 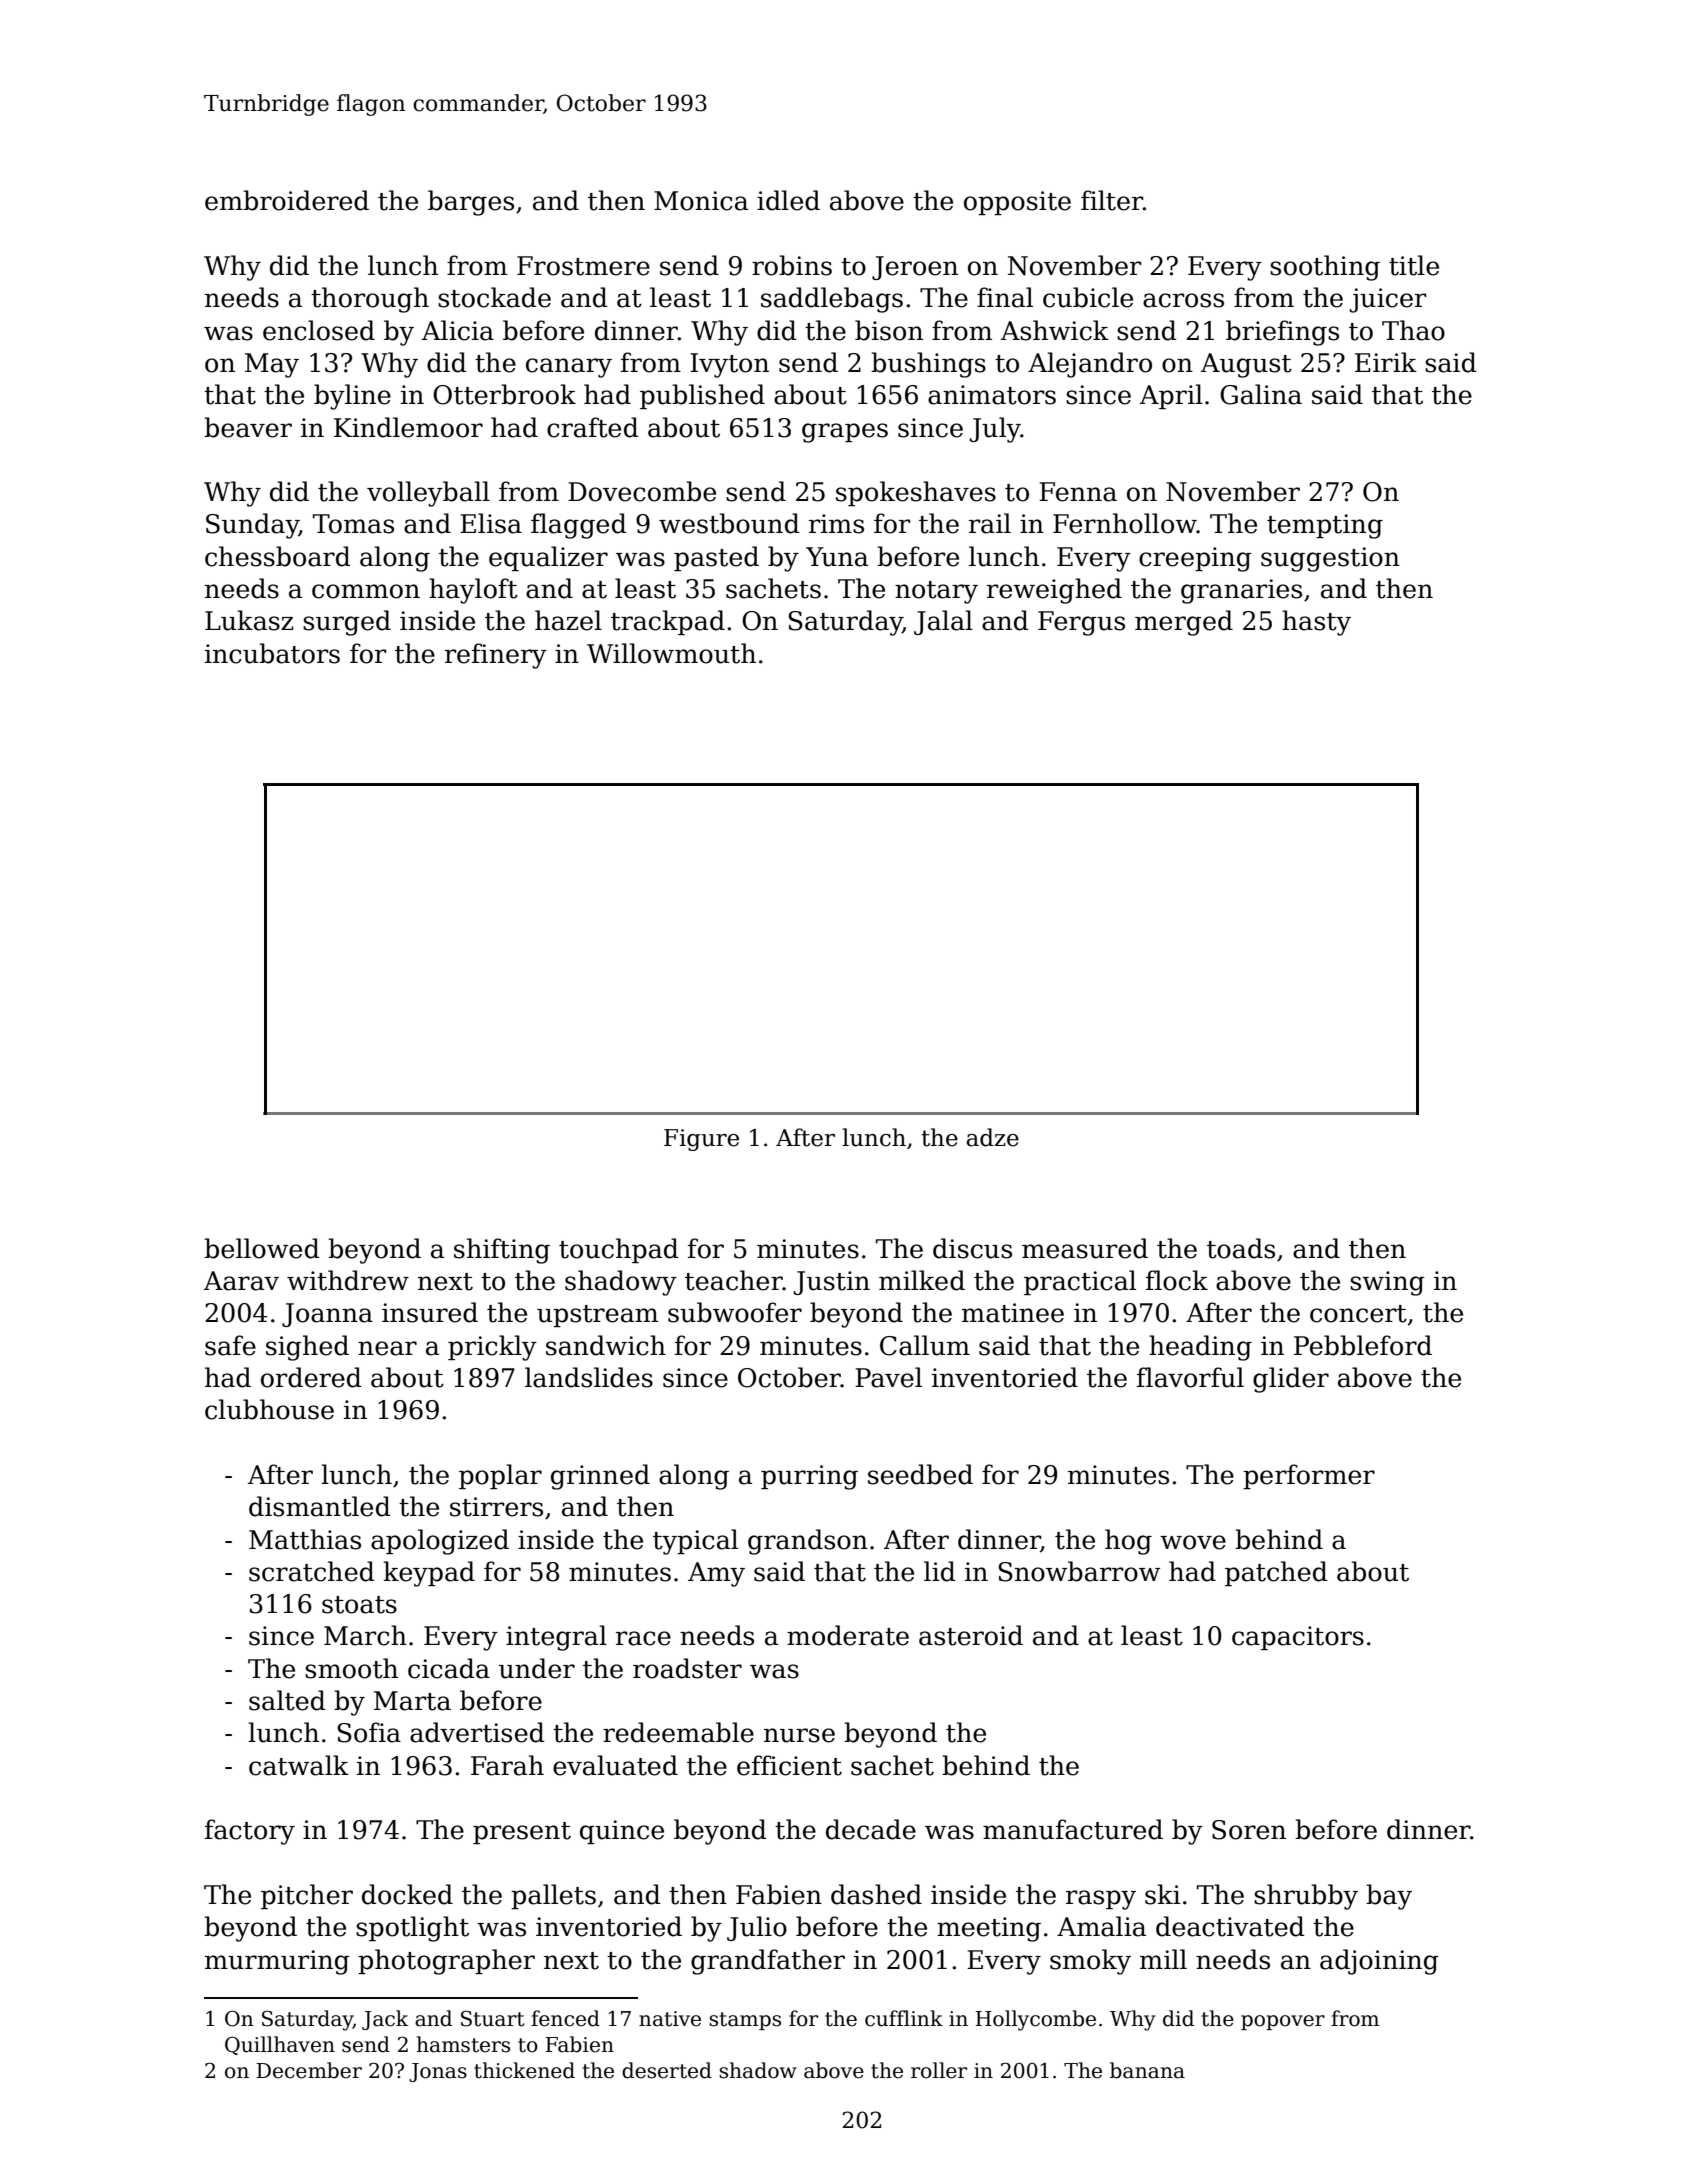 I want to click on native, so click(x=670, y=2019).
